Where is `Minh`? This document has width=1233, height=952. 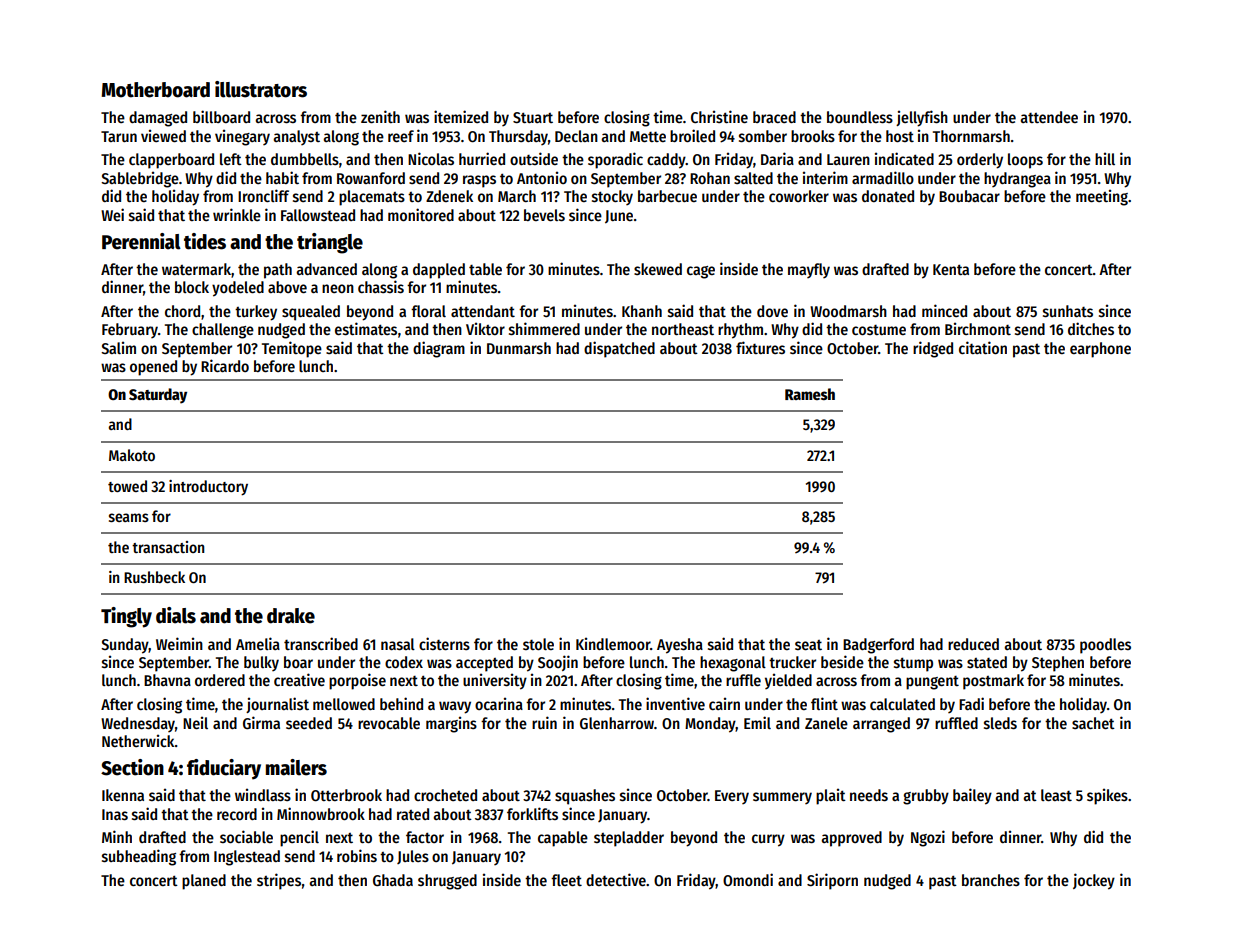 Minh is located at coordinates (117, 836).
